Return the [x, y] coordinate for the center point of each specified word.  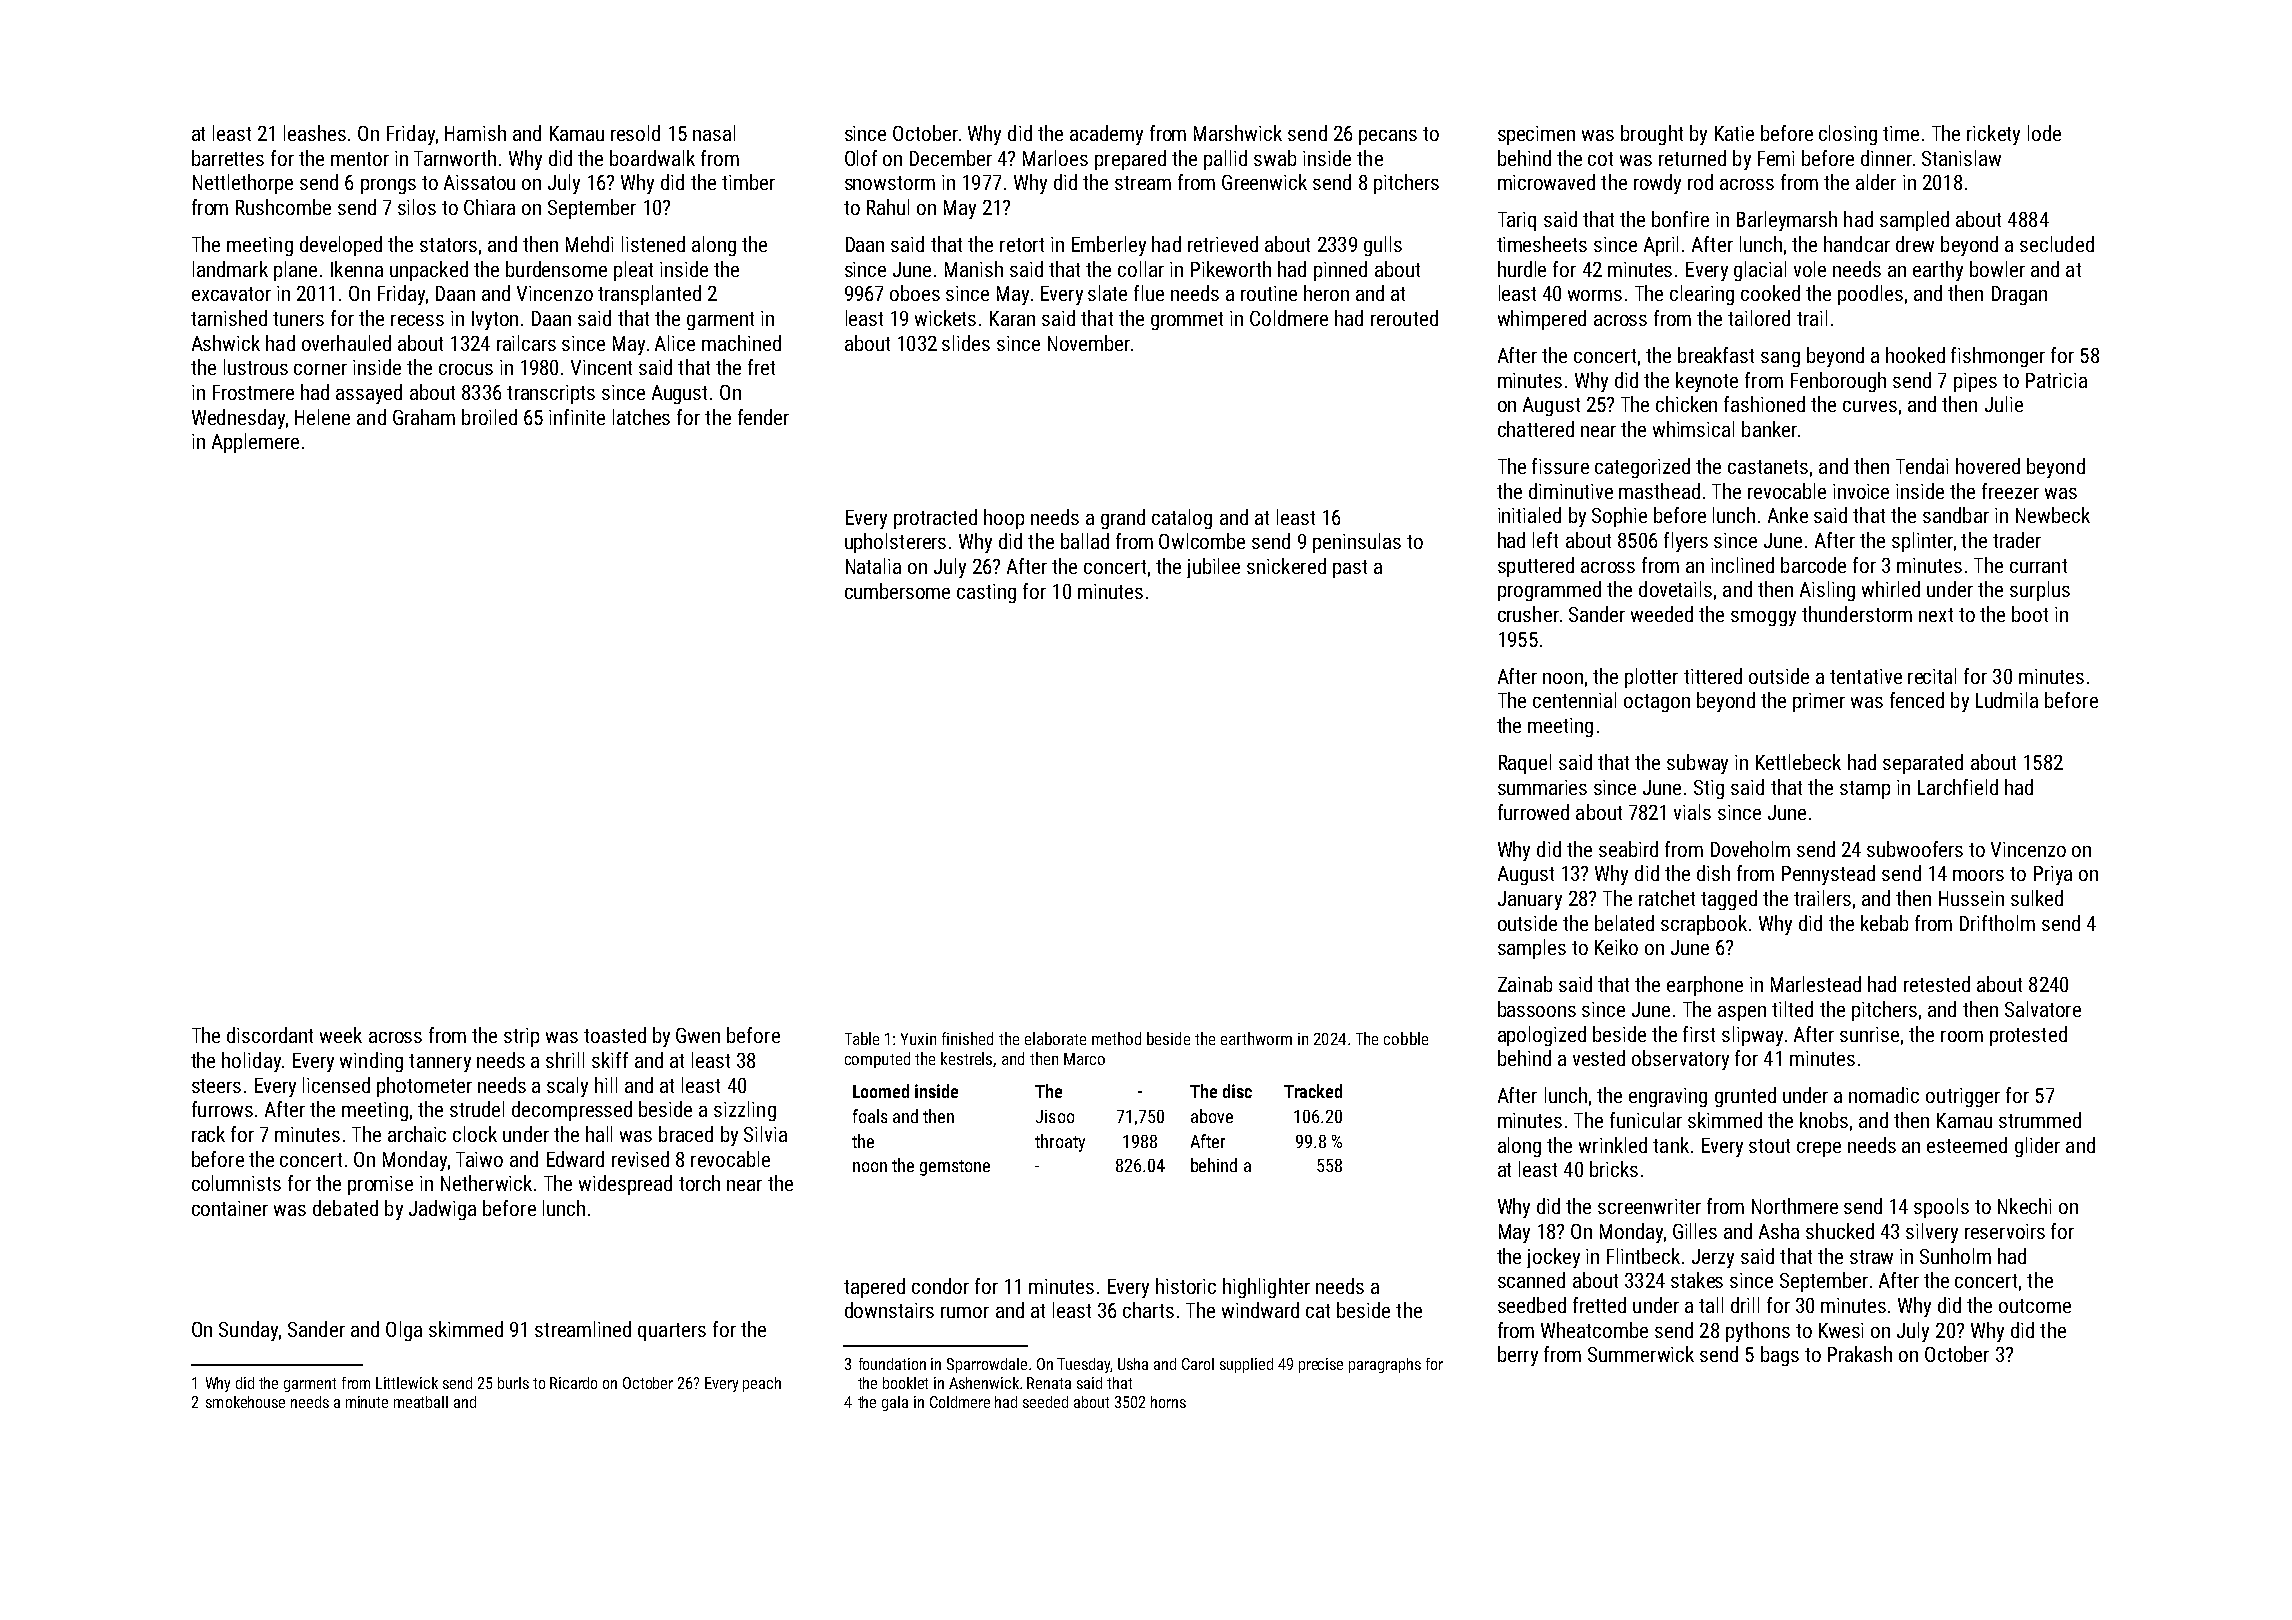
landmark [230, 269]
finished [967, 1038]
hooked [1915, 355]
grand [1123, 519]
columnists [236, 1183]
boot [2030, 614]
